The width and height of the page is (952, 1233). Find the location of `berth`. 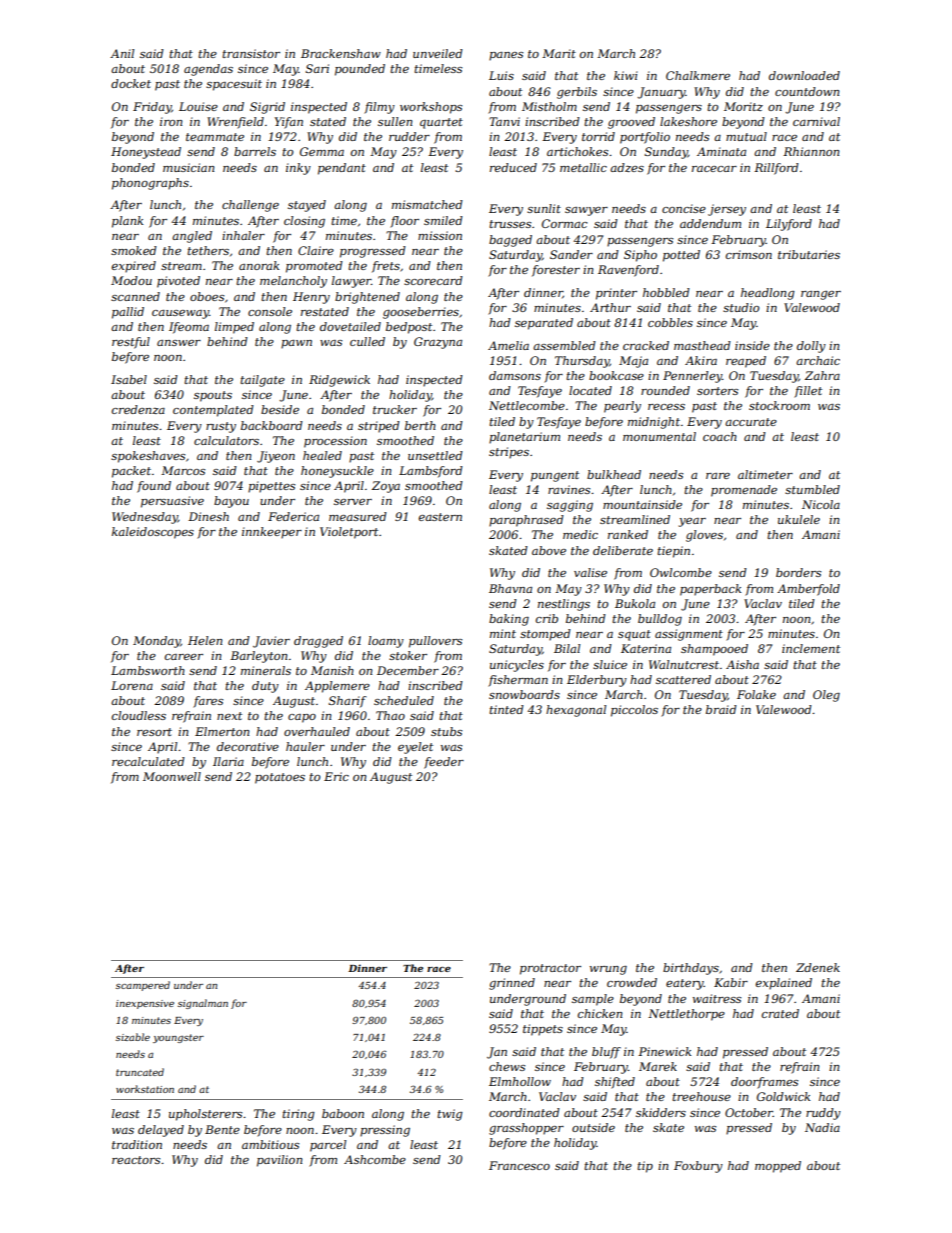

berth is located at coordinates (420, 425).
